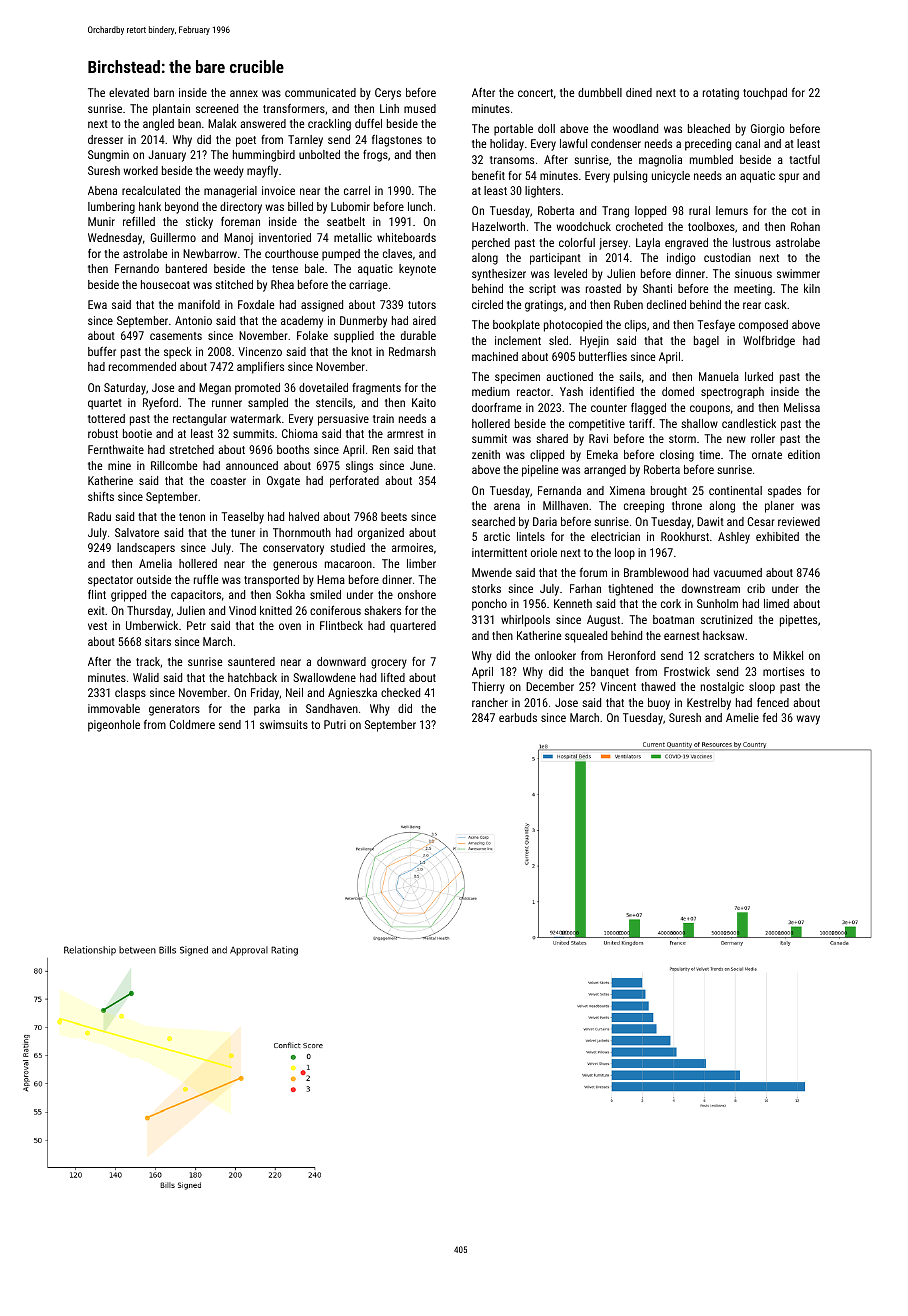 The width and height of the document is (908, 1316). What do you see at coordinates (148, 661) in the document?
I see `track` at bounding box center [148, 661].
